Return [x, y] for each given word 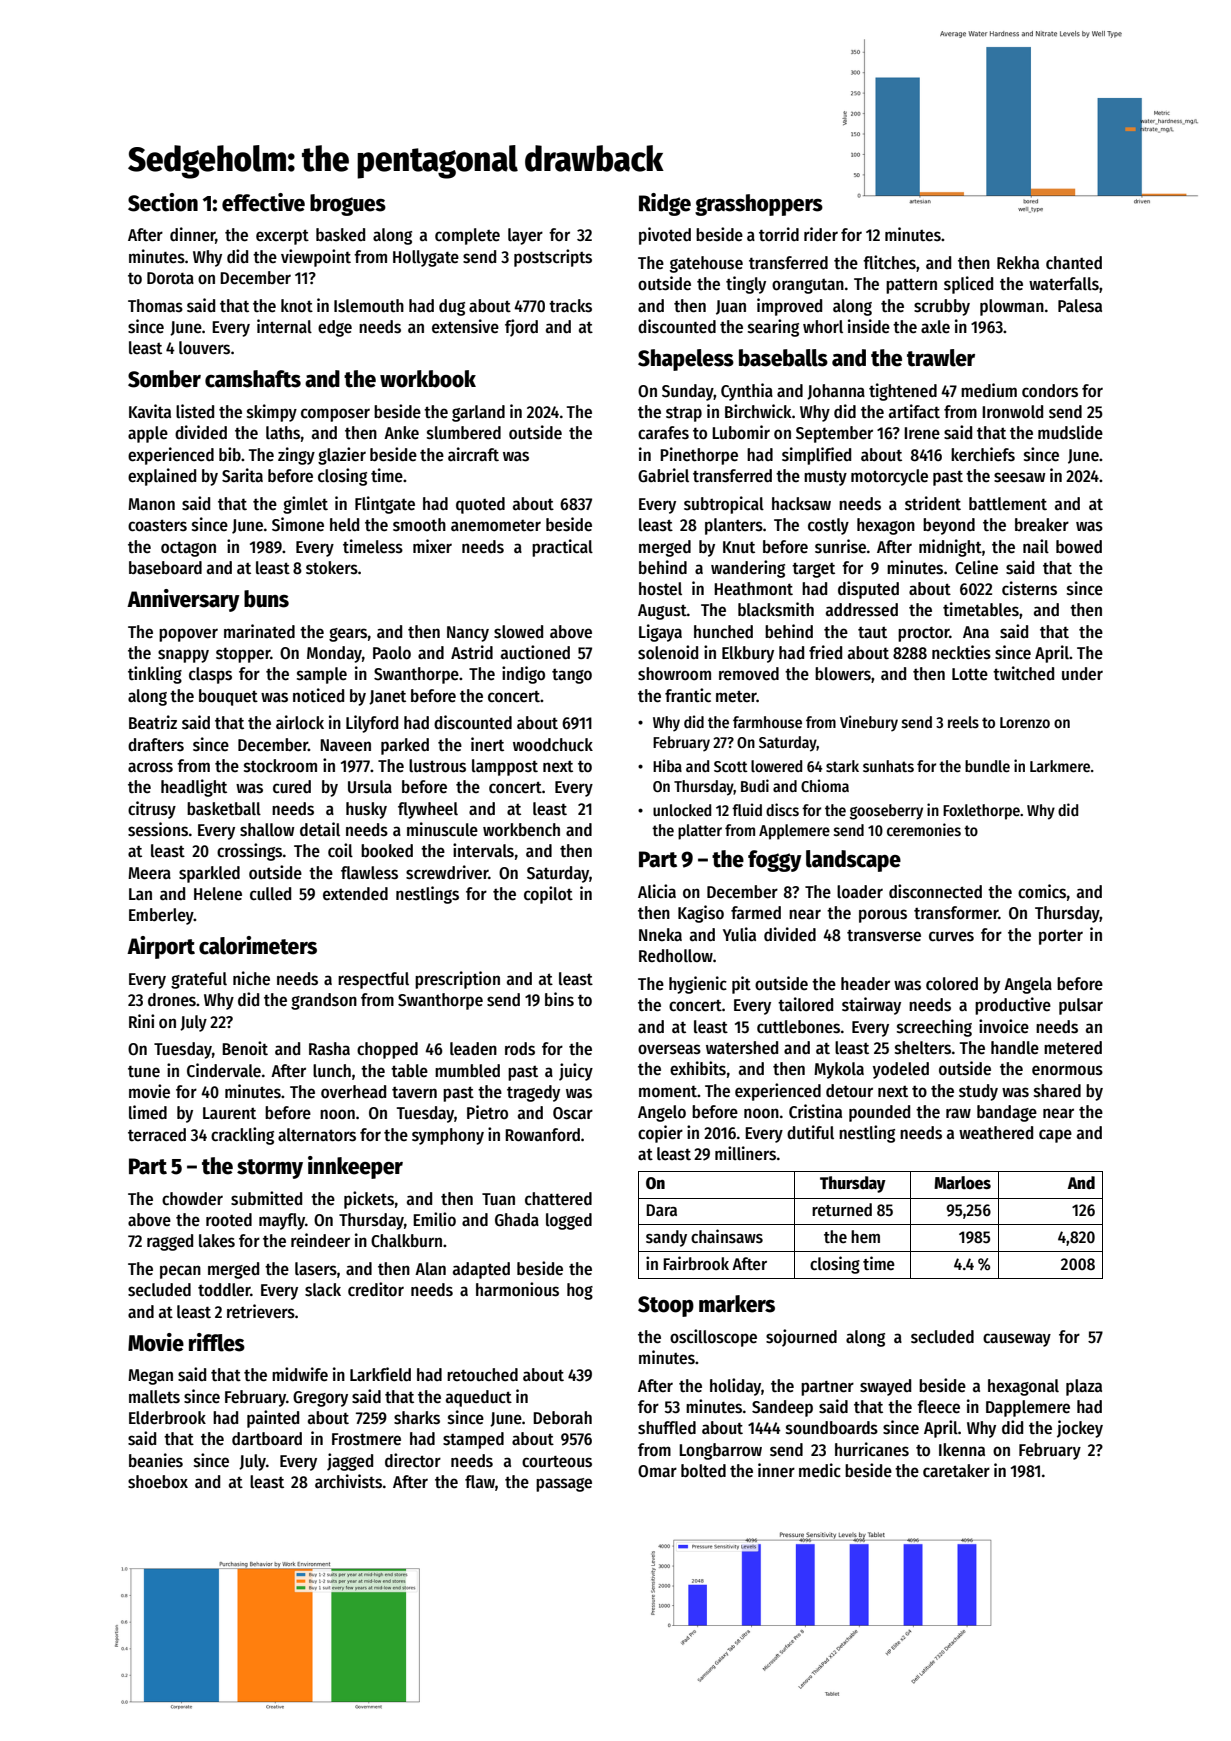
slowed [518, 632]
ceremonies [924, 830]
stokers [332, 568]
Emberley [161, 916]
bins [559, 999]
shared [1057, 1091]
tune [144, 1072]
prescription [457, 980]
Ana [976, 632]
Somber [164, 379]
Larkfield [380, 1374]
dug [452, 307]
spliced [968, 285]
